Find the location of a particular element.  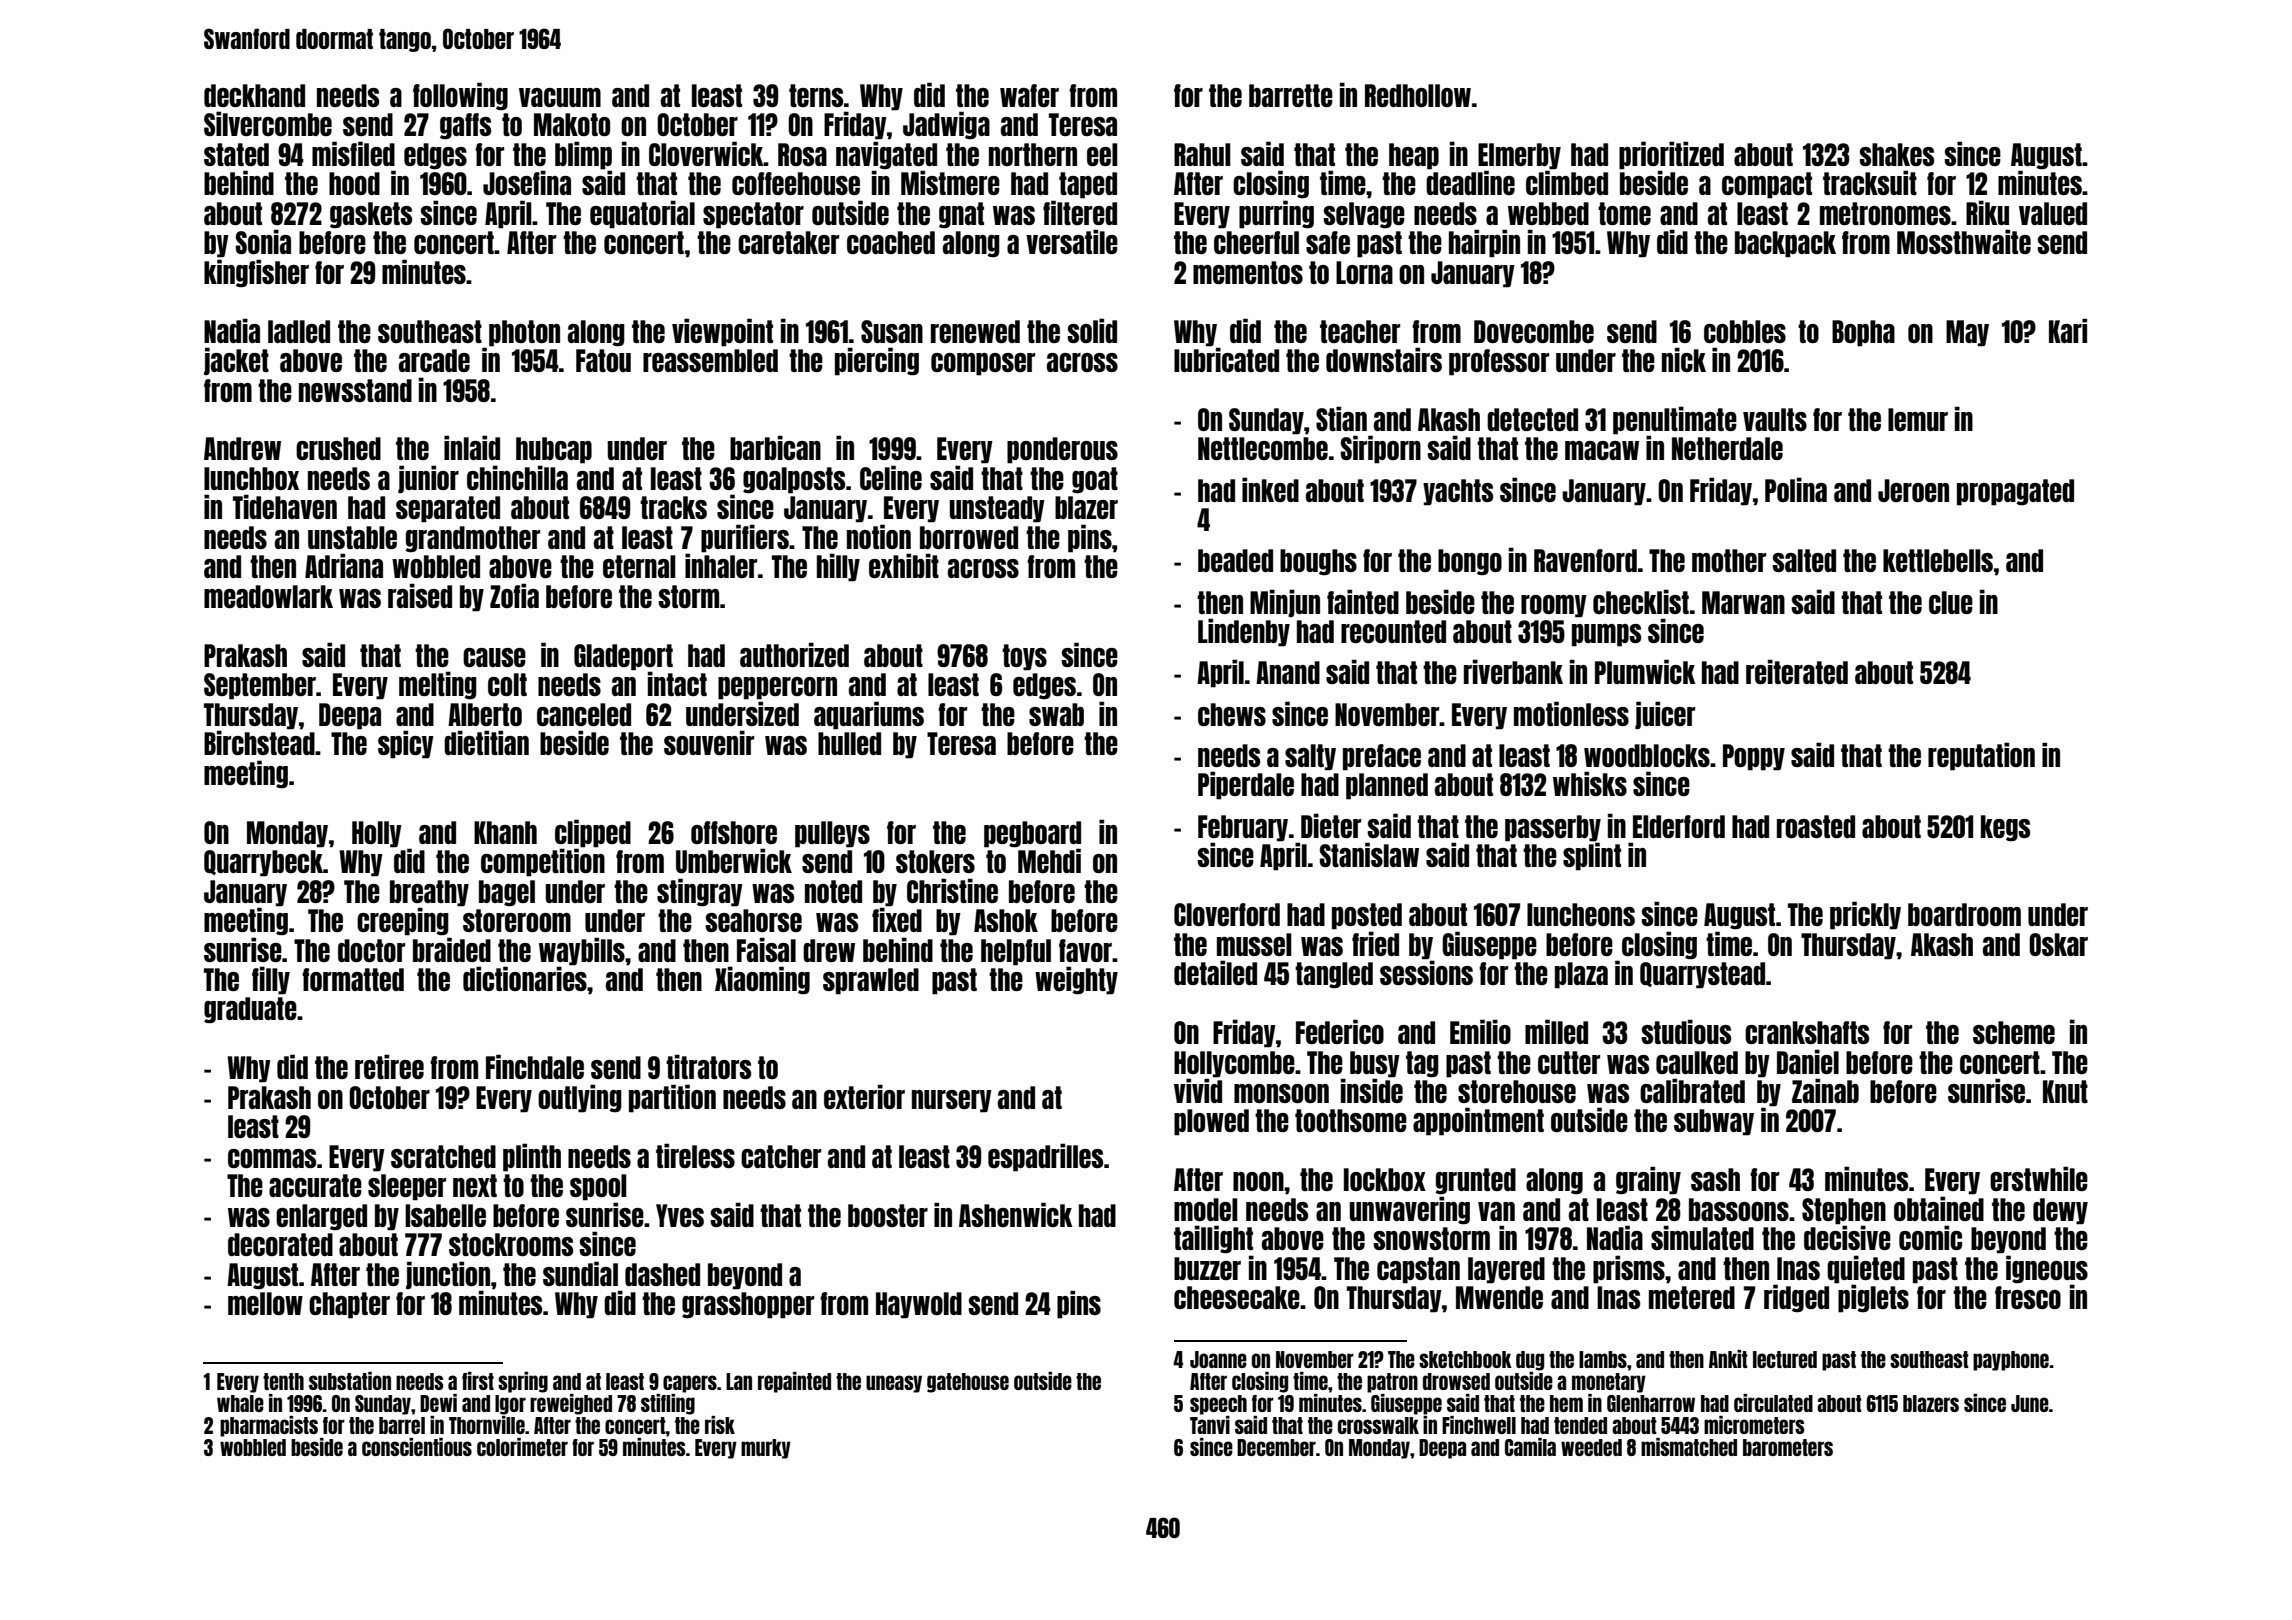

retiree is located at coordinates (389, 1066).
